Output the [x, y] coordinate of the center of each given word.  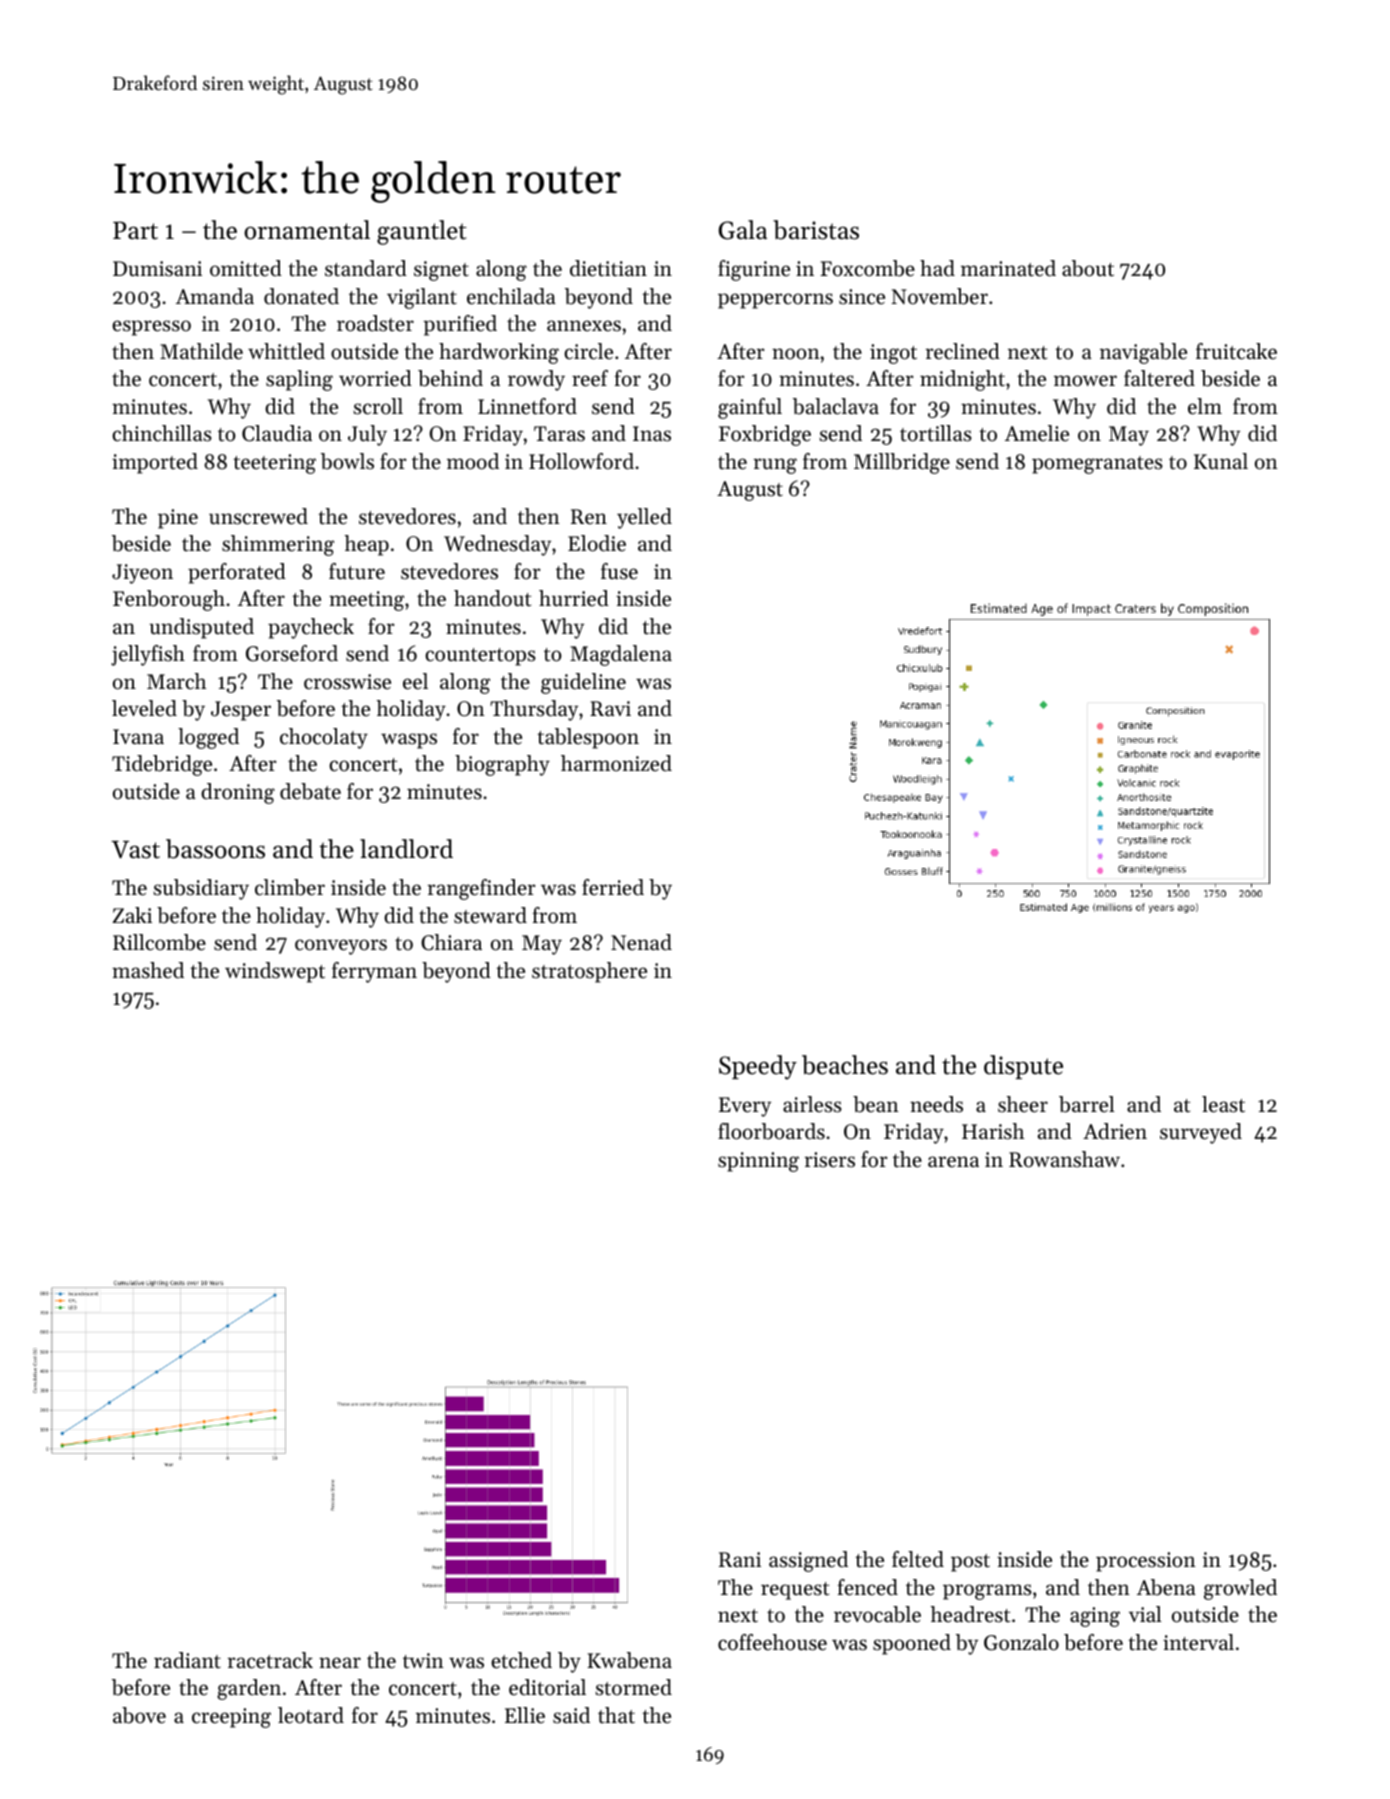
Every [745, 1107]
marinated [1008, 268]
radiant [187, 1660]
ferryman [374, 972]
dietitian [608, 268]
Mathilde [201, 351]
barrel [1087, 1104]
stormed [633, 1687]
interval [1198, 1642]
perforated [237, 573]
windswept [275, 972]
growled [1240, 1589]
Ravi [610, 708]
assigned [808, 1561]
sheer [1023, 1104]
